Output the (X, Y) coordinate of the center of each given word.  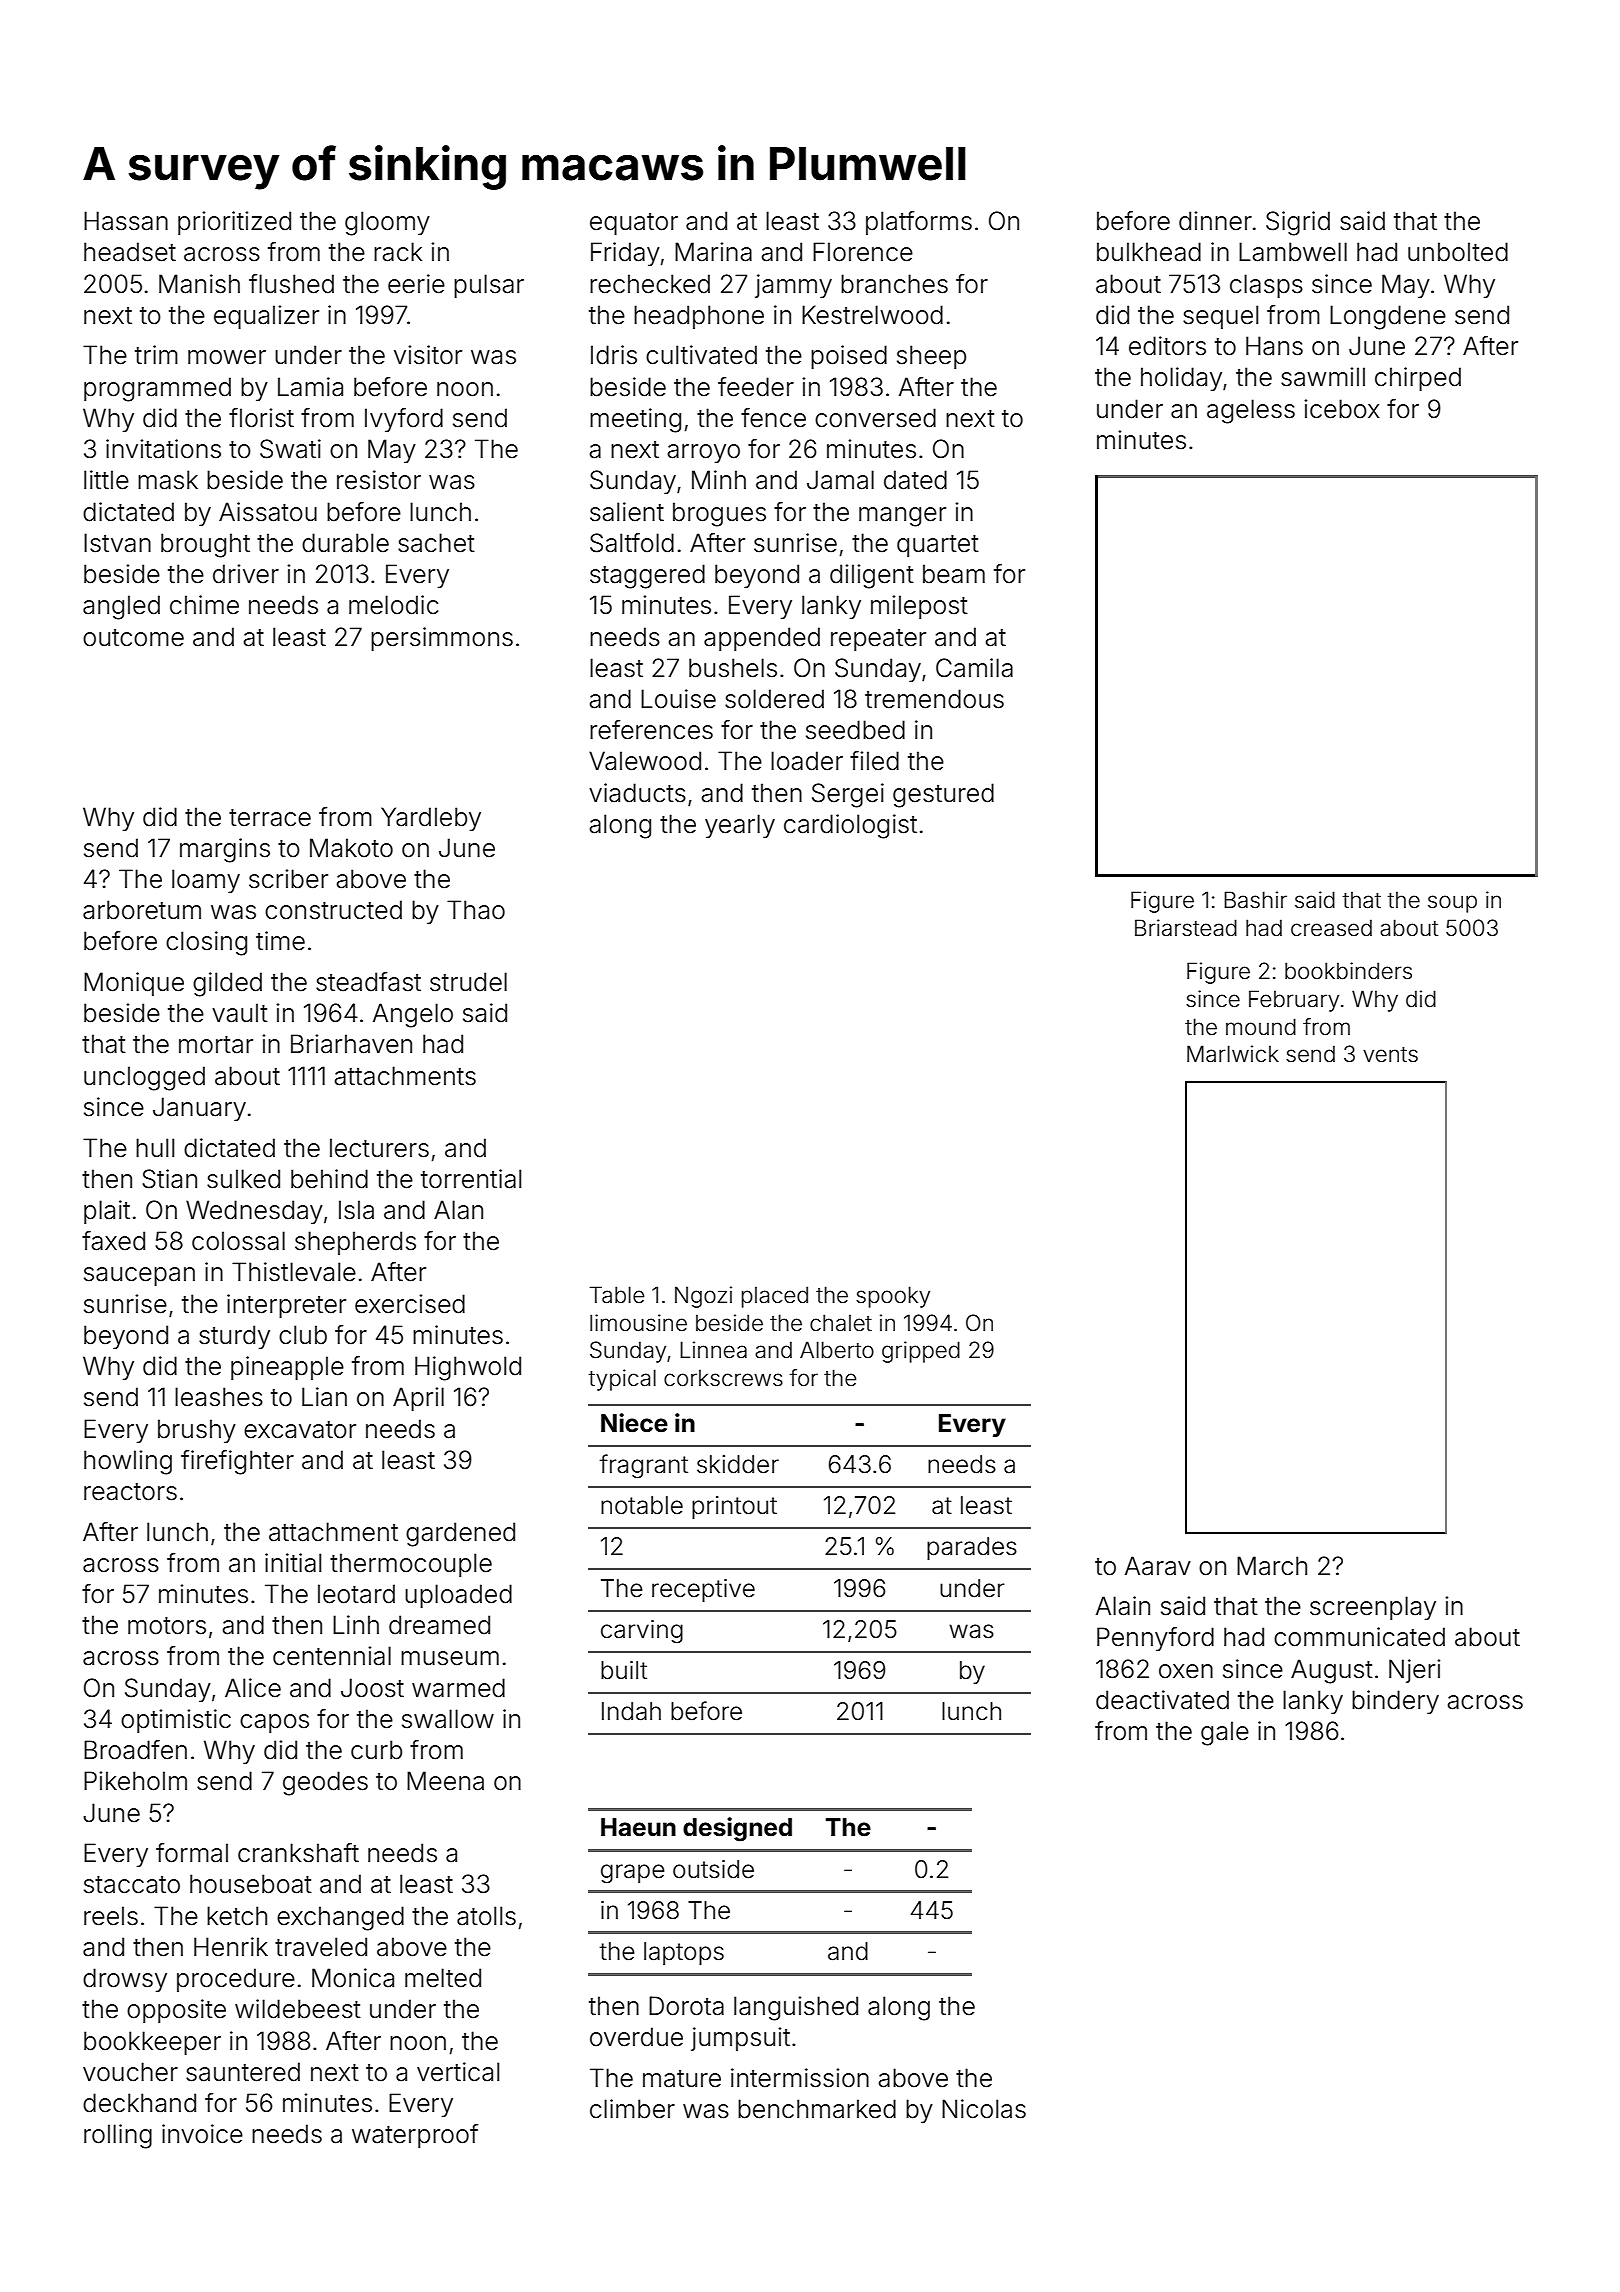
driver (246, 574)
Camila (974, 668)
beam (954, 574)
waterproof (415, 2136)
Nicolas (984, 2109)
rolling (118, 2136)
